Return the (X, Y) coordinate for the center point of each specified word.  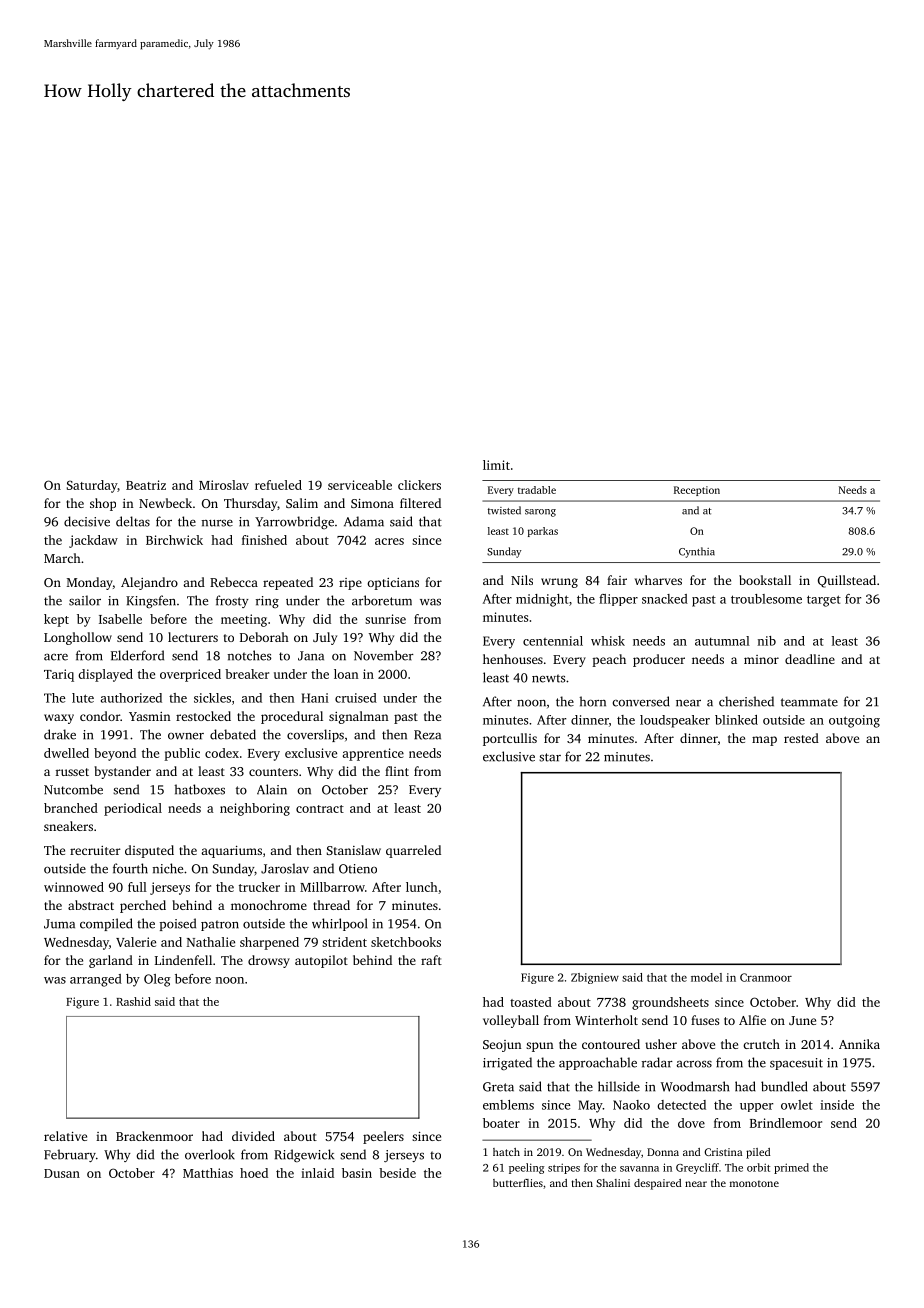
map (764, 741)
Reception (697, 491)
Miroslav (224, 485)
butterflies (518, 1183)
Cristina (723, 1152)
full (137, 887)
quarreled (413, 851)
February (70, 1155)
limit (496, 465)
